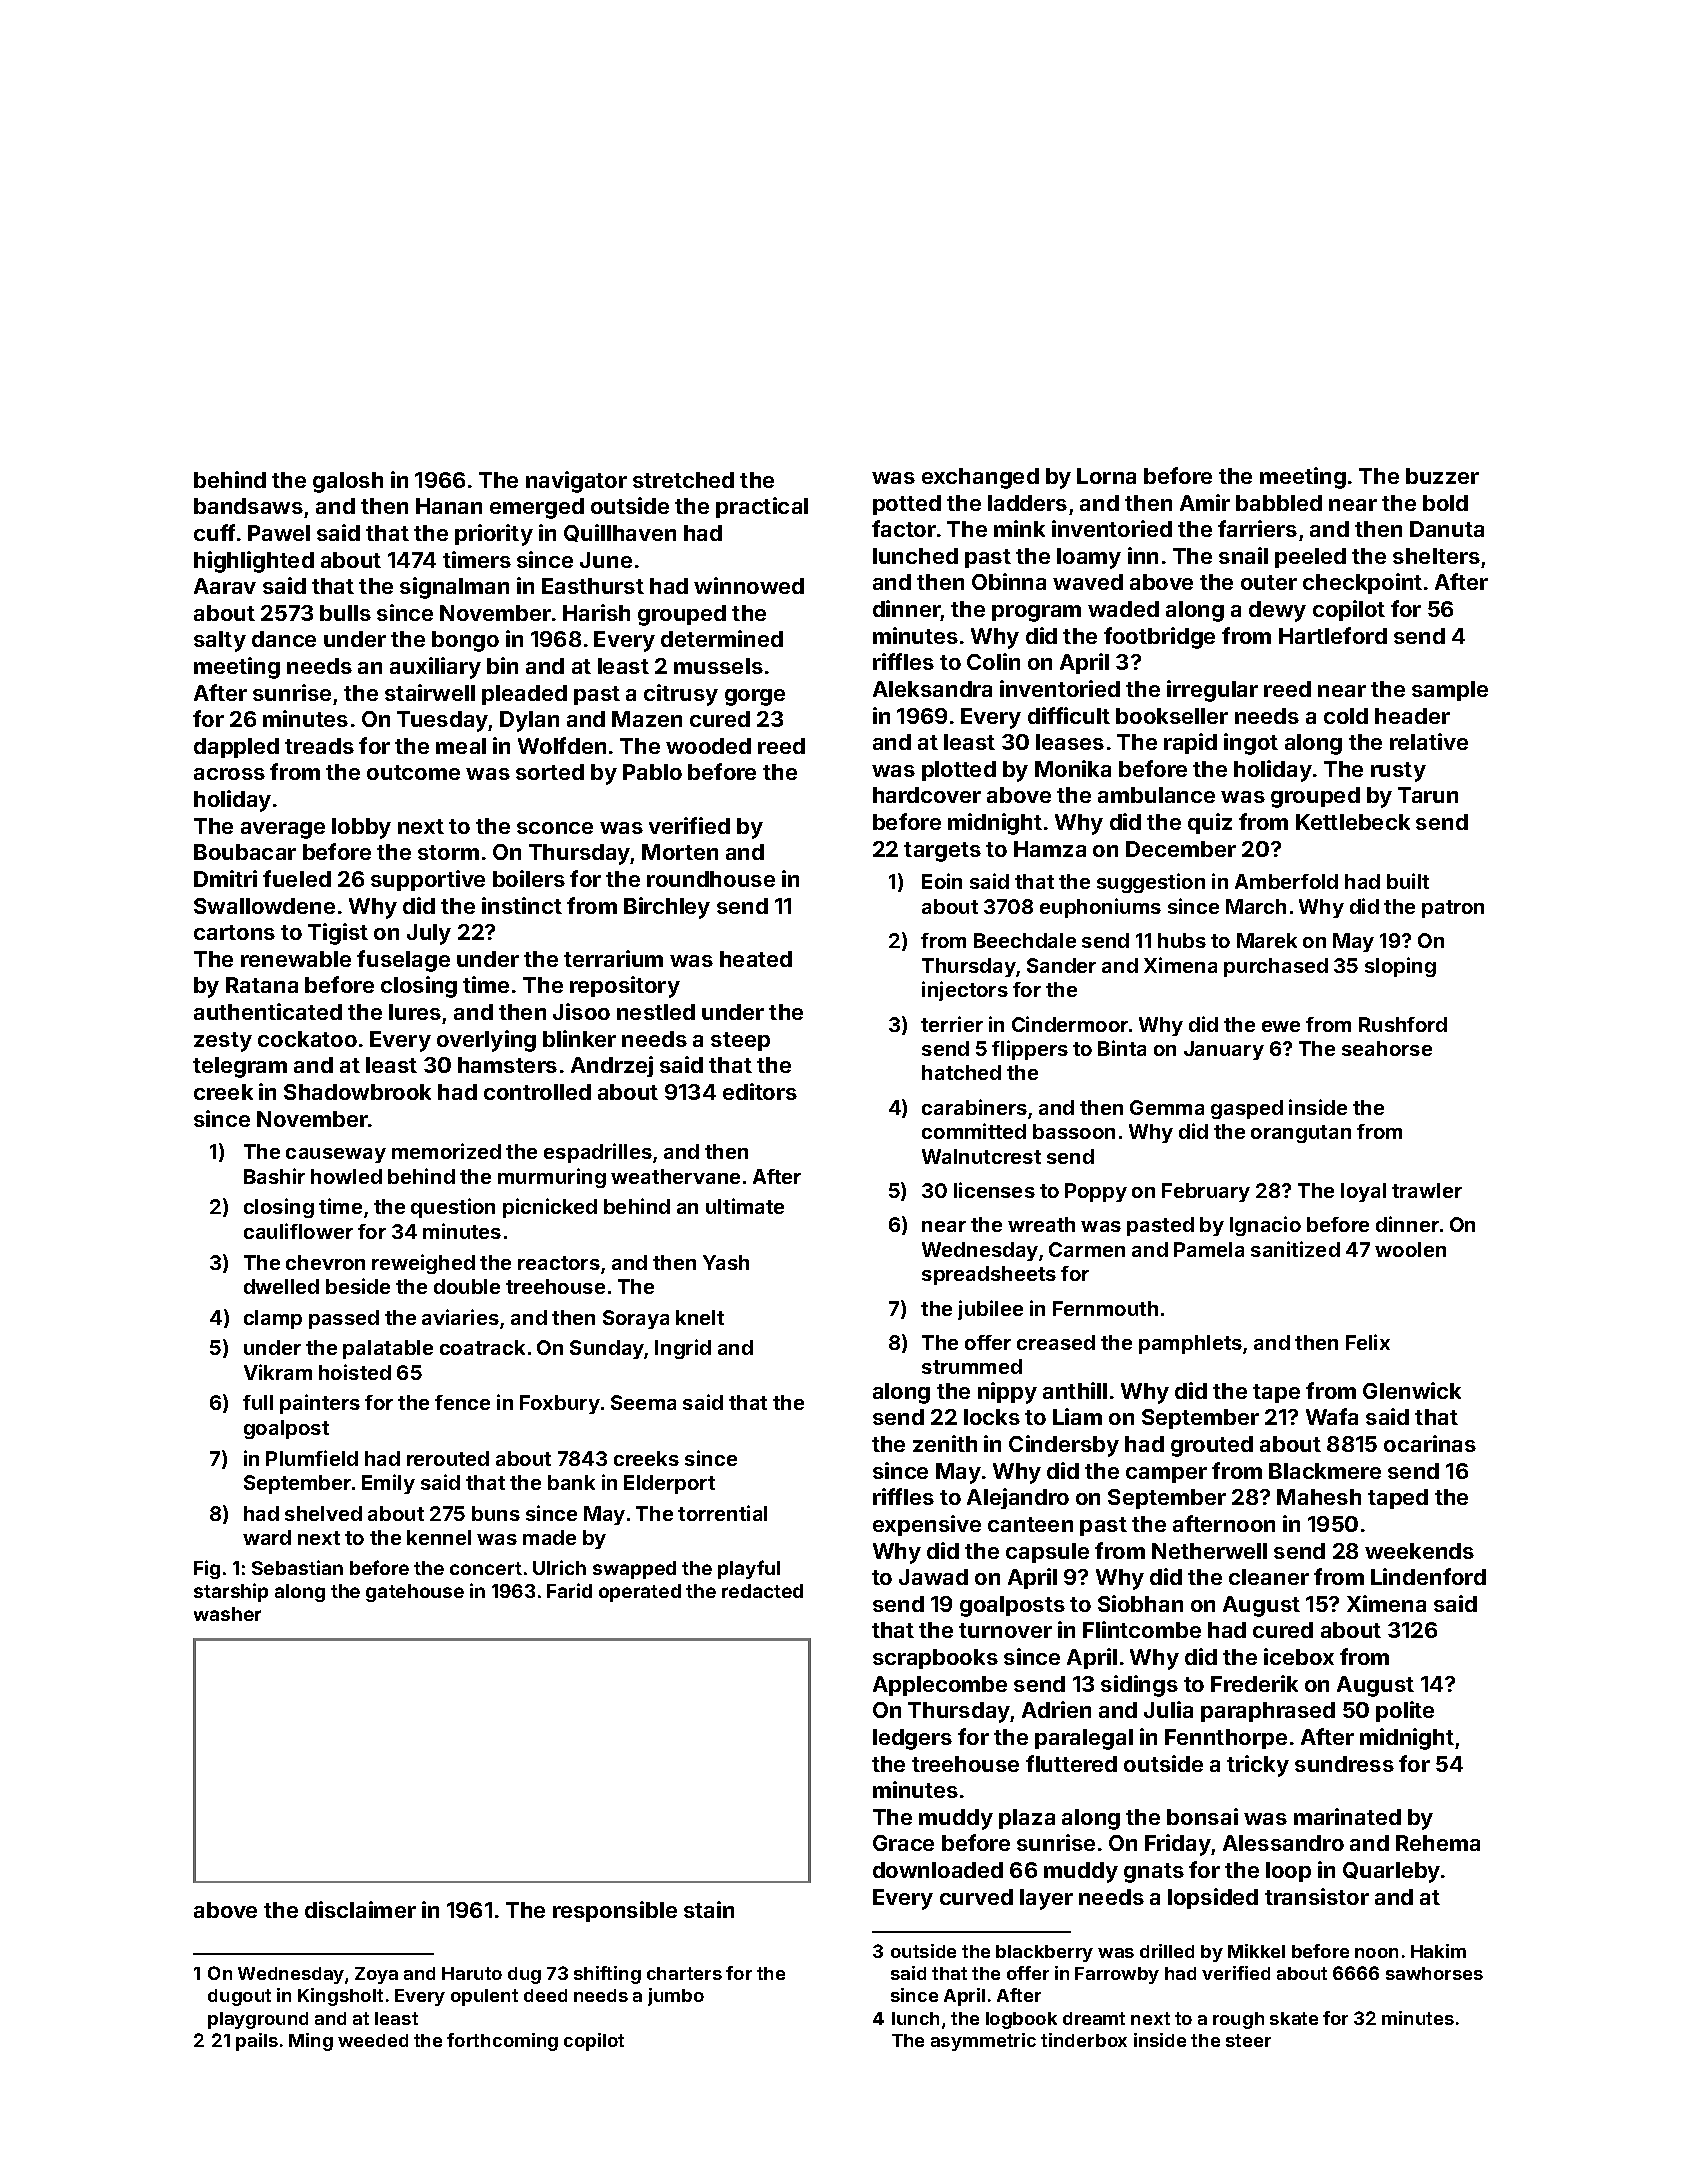  What do you see at coordinates (529, 878) in the image?
I see `boilers` at bounding box center [529, 878].
